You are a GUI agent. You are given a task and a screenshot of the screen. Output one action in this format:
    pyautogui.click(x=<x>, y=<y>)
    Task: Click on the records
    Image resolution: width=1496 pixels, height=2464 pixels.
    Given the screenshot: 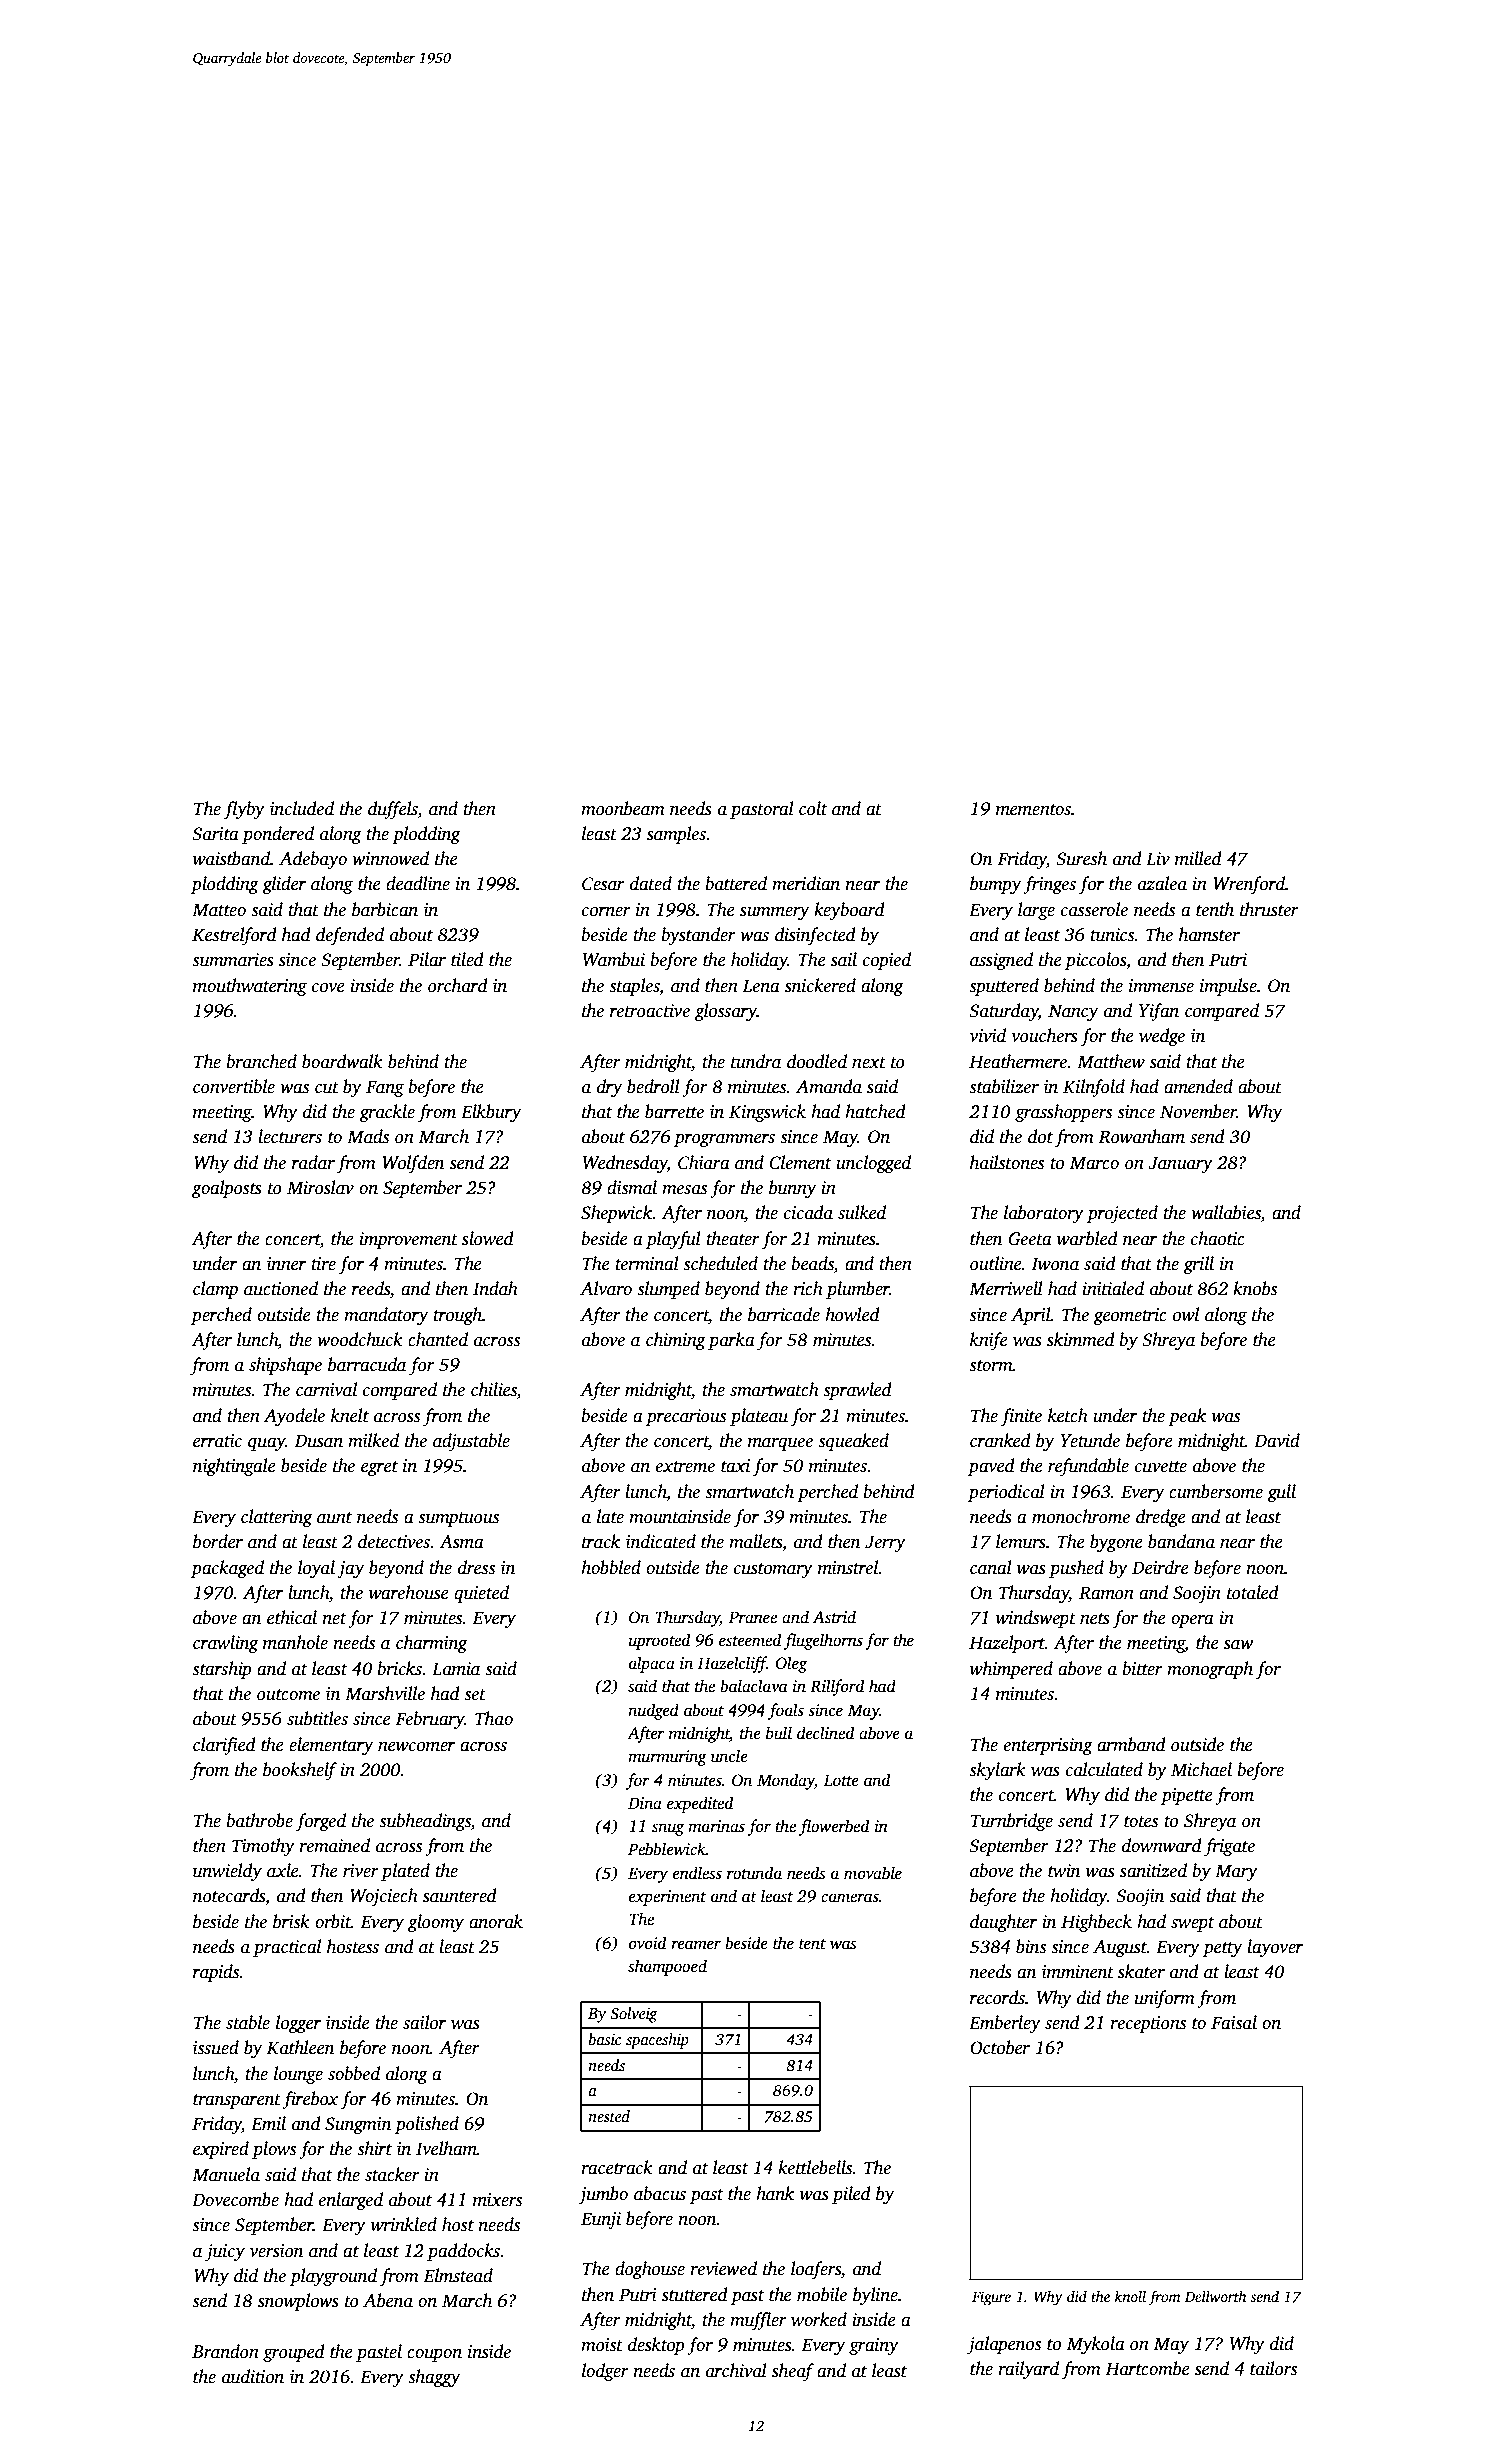 What is the action you would take?
    pyautogui.click(x=997, y=1997)
